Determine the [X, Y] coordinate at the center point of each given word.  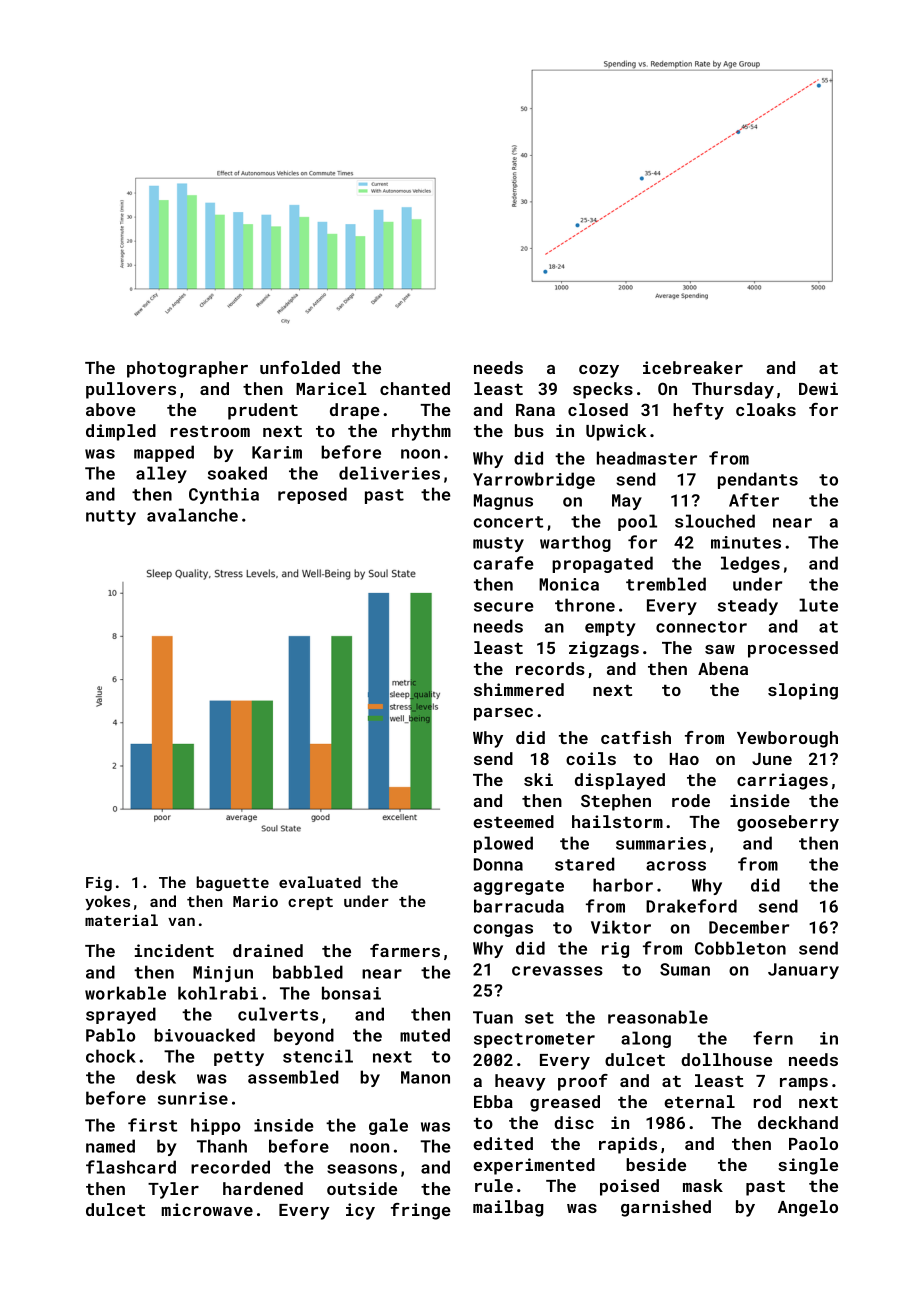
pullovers [131, 390]
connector [701, 627]
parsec [503, 714]
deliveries [389, 473]
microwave [207, 1209]
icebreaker [693, 367]
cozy [599, 371]
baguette [232, 883]
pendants [758, 480]
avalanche [192, 515]
